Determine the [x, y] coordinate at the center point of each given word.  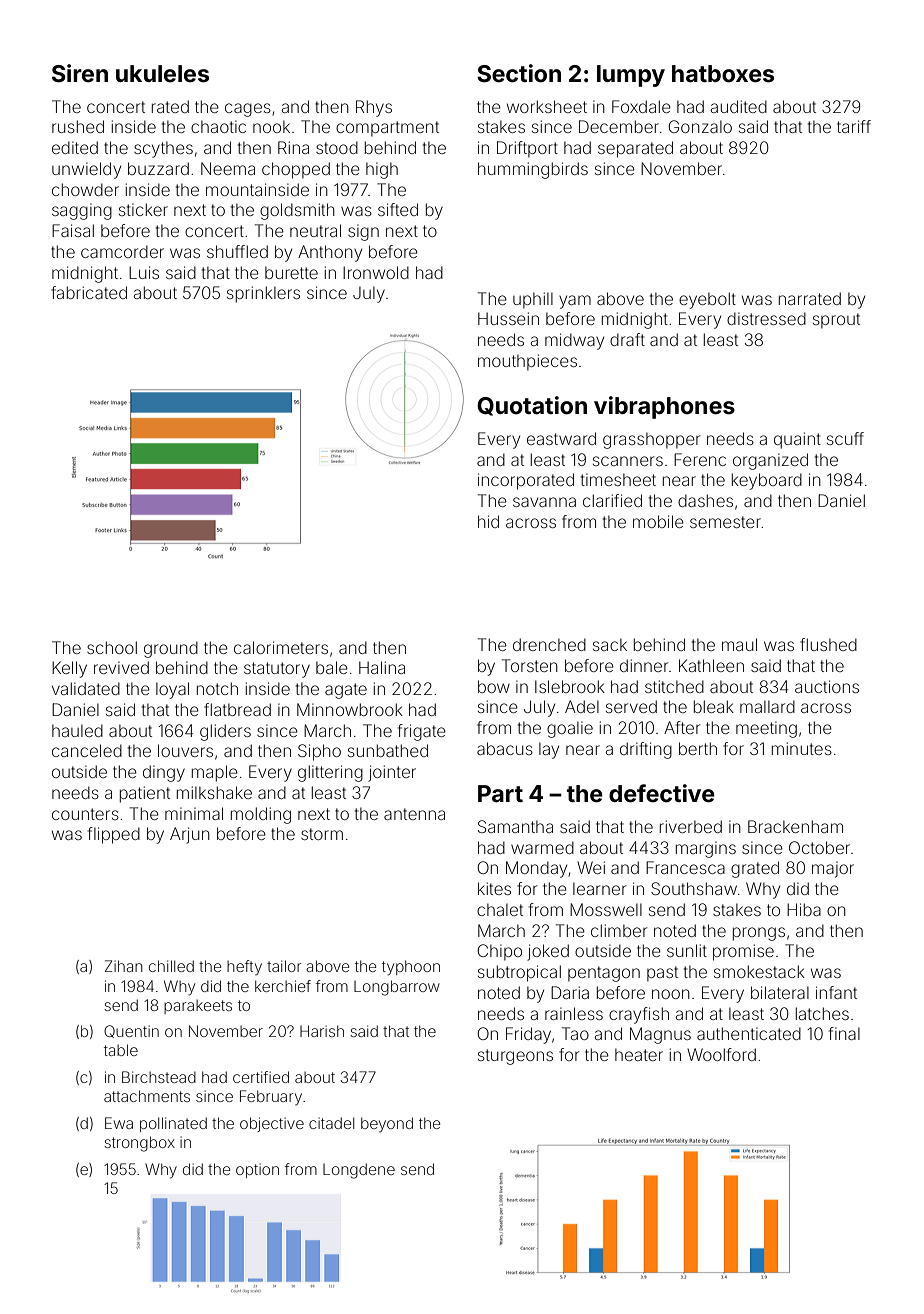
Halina [382, 667]
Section [519, 73]
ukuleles [162, 74]
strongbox [139, 1144]
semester [725, 522]
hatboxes [723, 74]
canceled [87, 750]
